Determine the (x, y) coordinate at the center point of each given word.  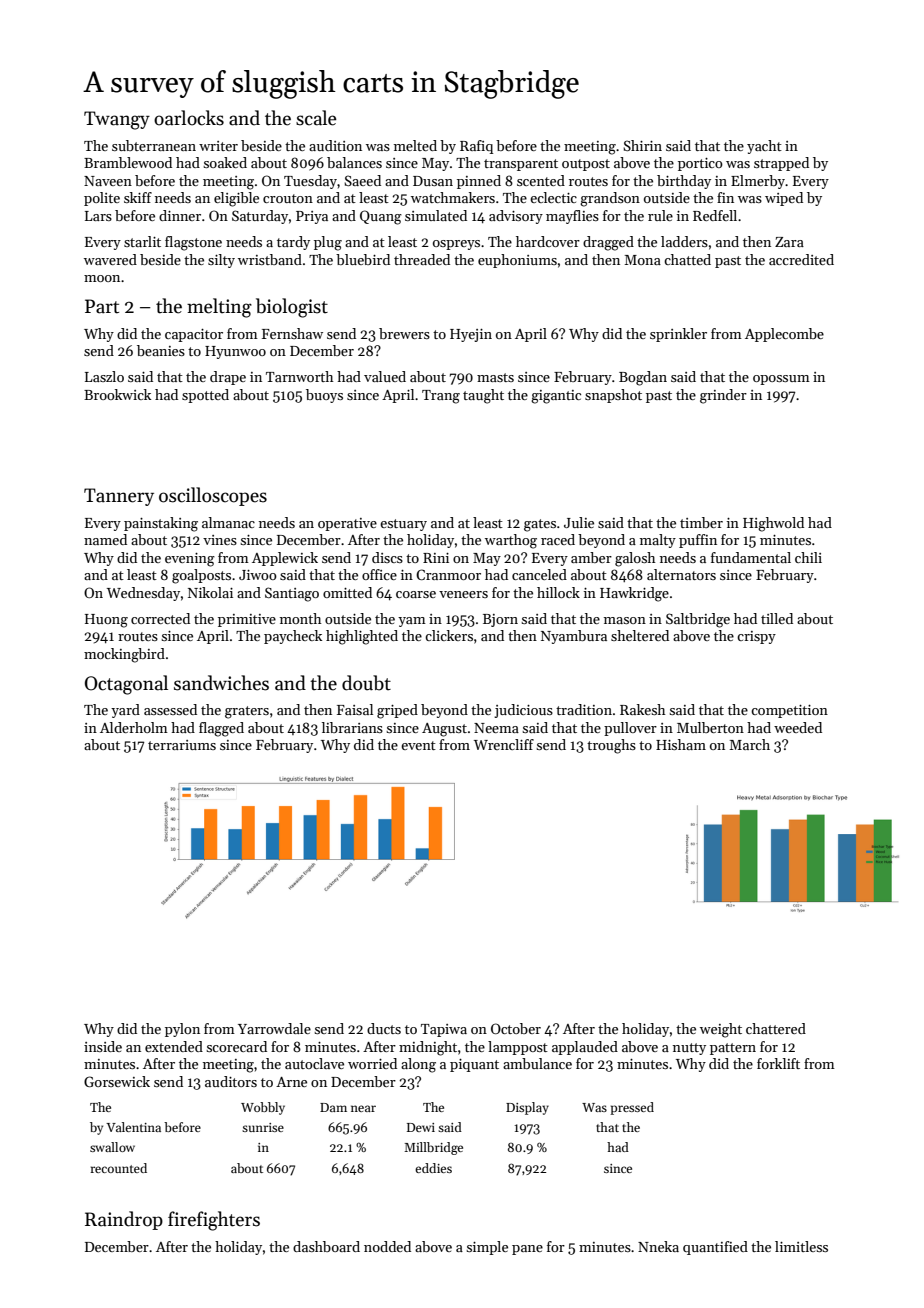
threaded (422, 259)
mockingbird (124, 655)
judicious (523, 711)
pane (527, 1250)
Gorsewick (117, 1081)
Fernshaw (292, 333)
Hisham (681, 744)
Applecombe (784, 335)
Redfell (715, 215)
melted (415, 145)
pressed (632, 1108)
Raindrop (124, 1220)
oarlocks (189, 118)
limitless (801, 1246)
